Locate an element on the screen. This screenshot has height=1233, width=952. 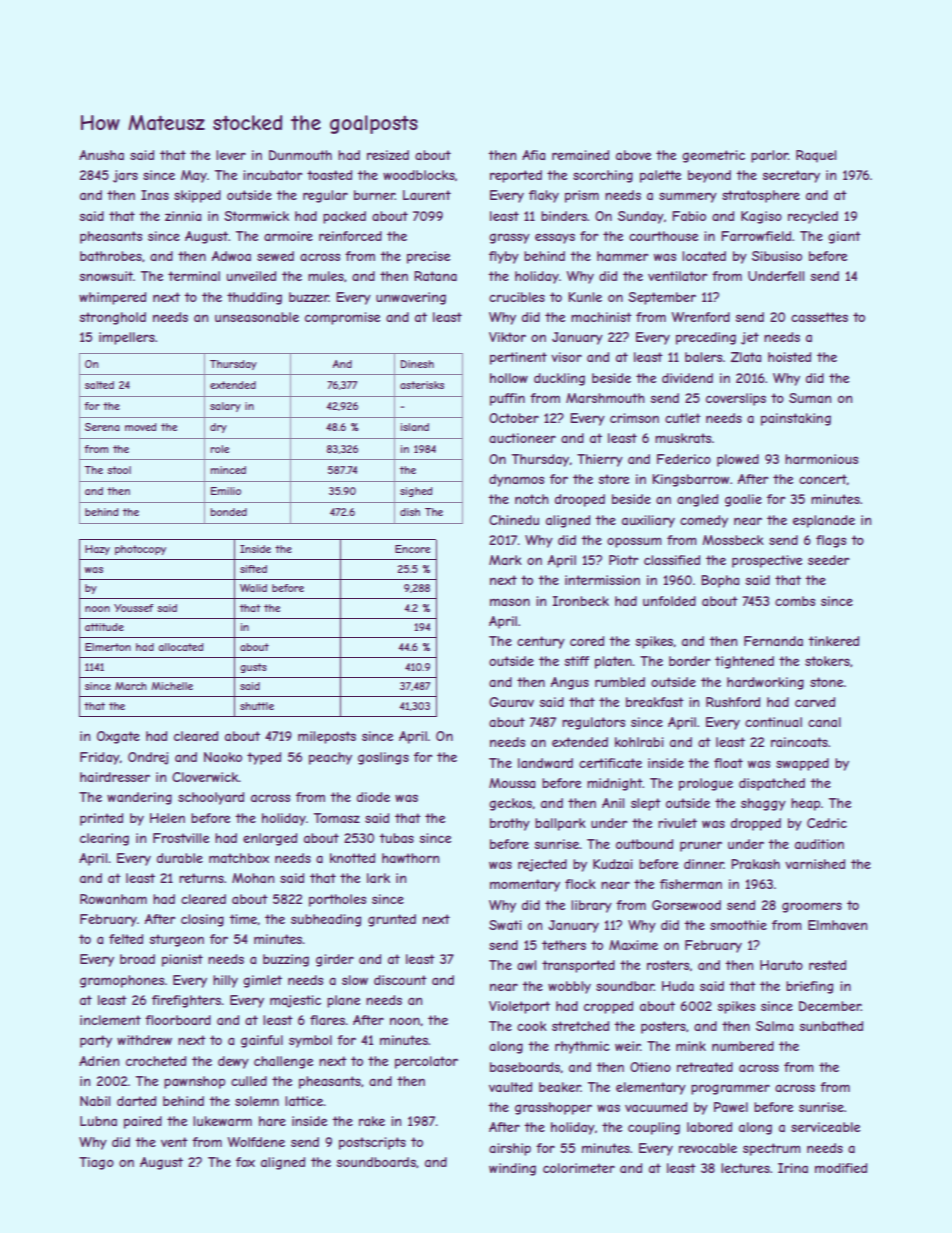
Prakash is located at coordinates (755, 864).
